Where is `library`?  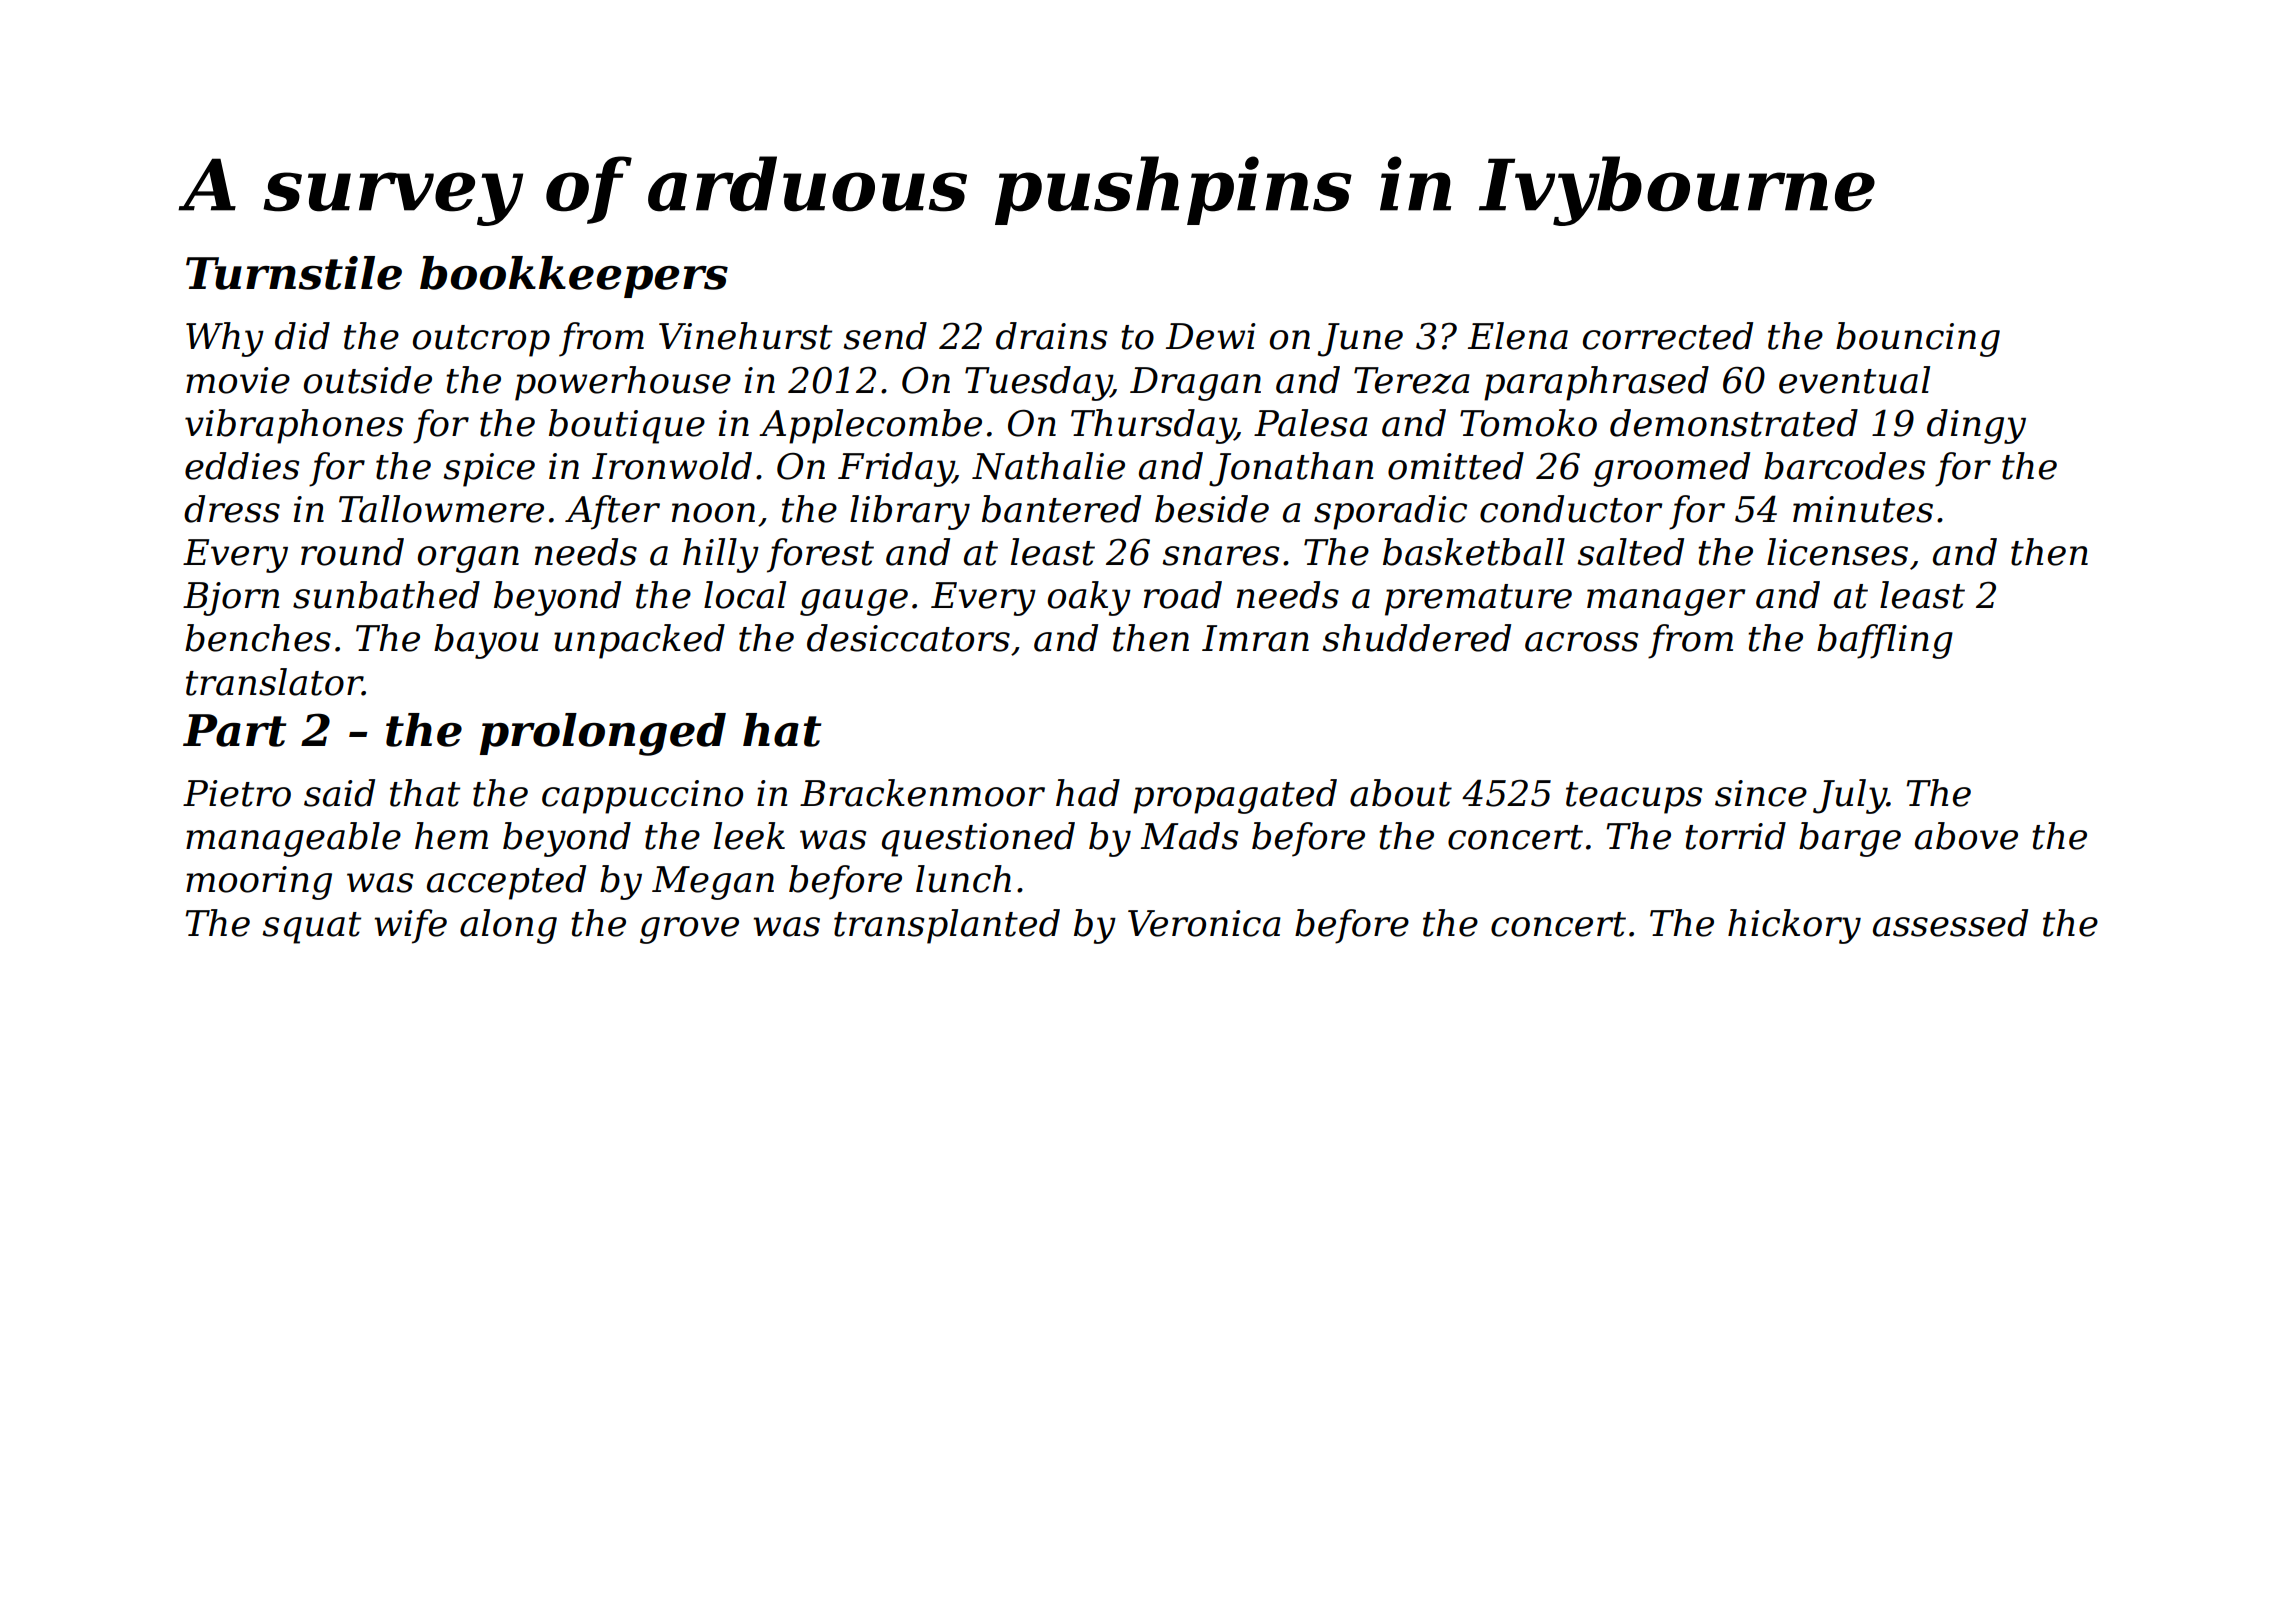 library is located at coordinates (910, 512).
